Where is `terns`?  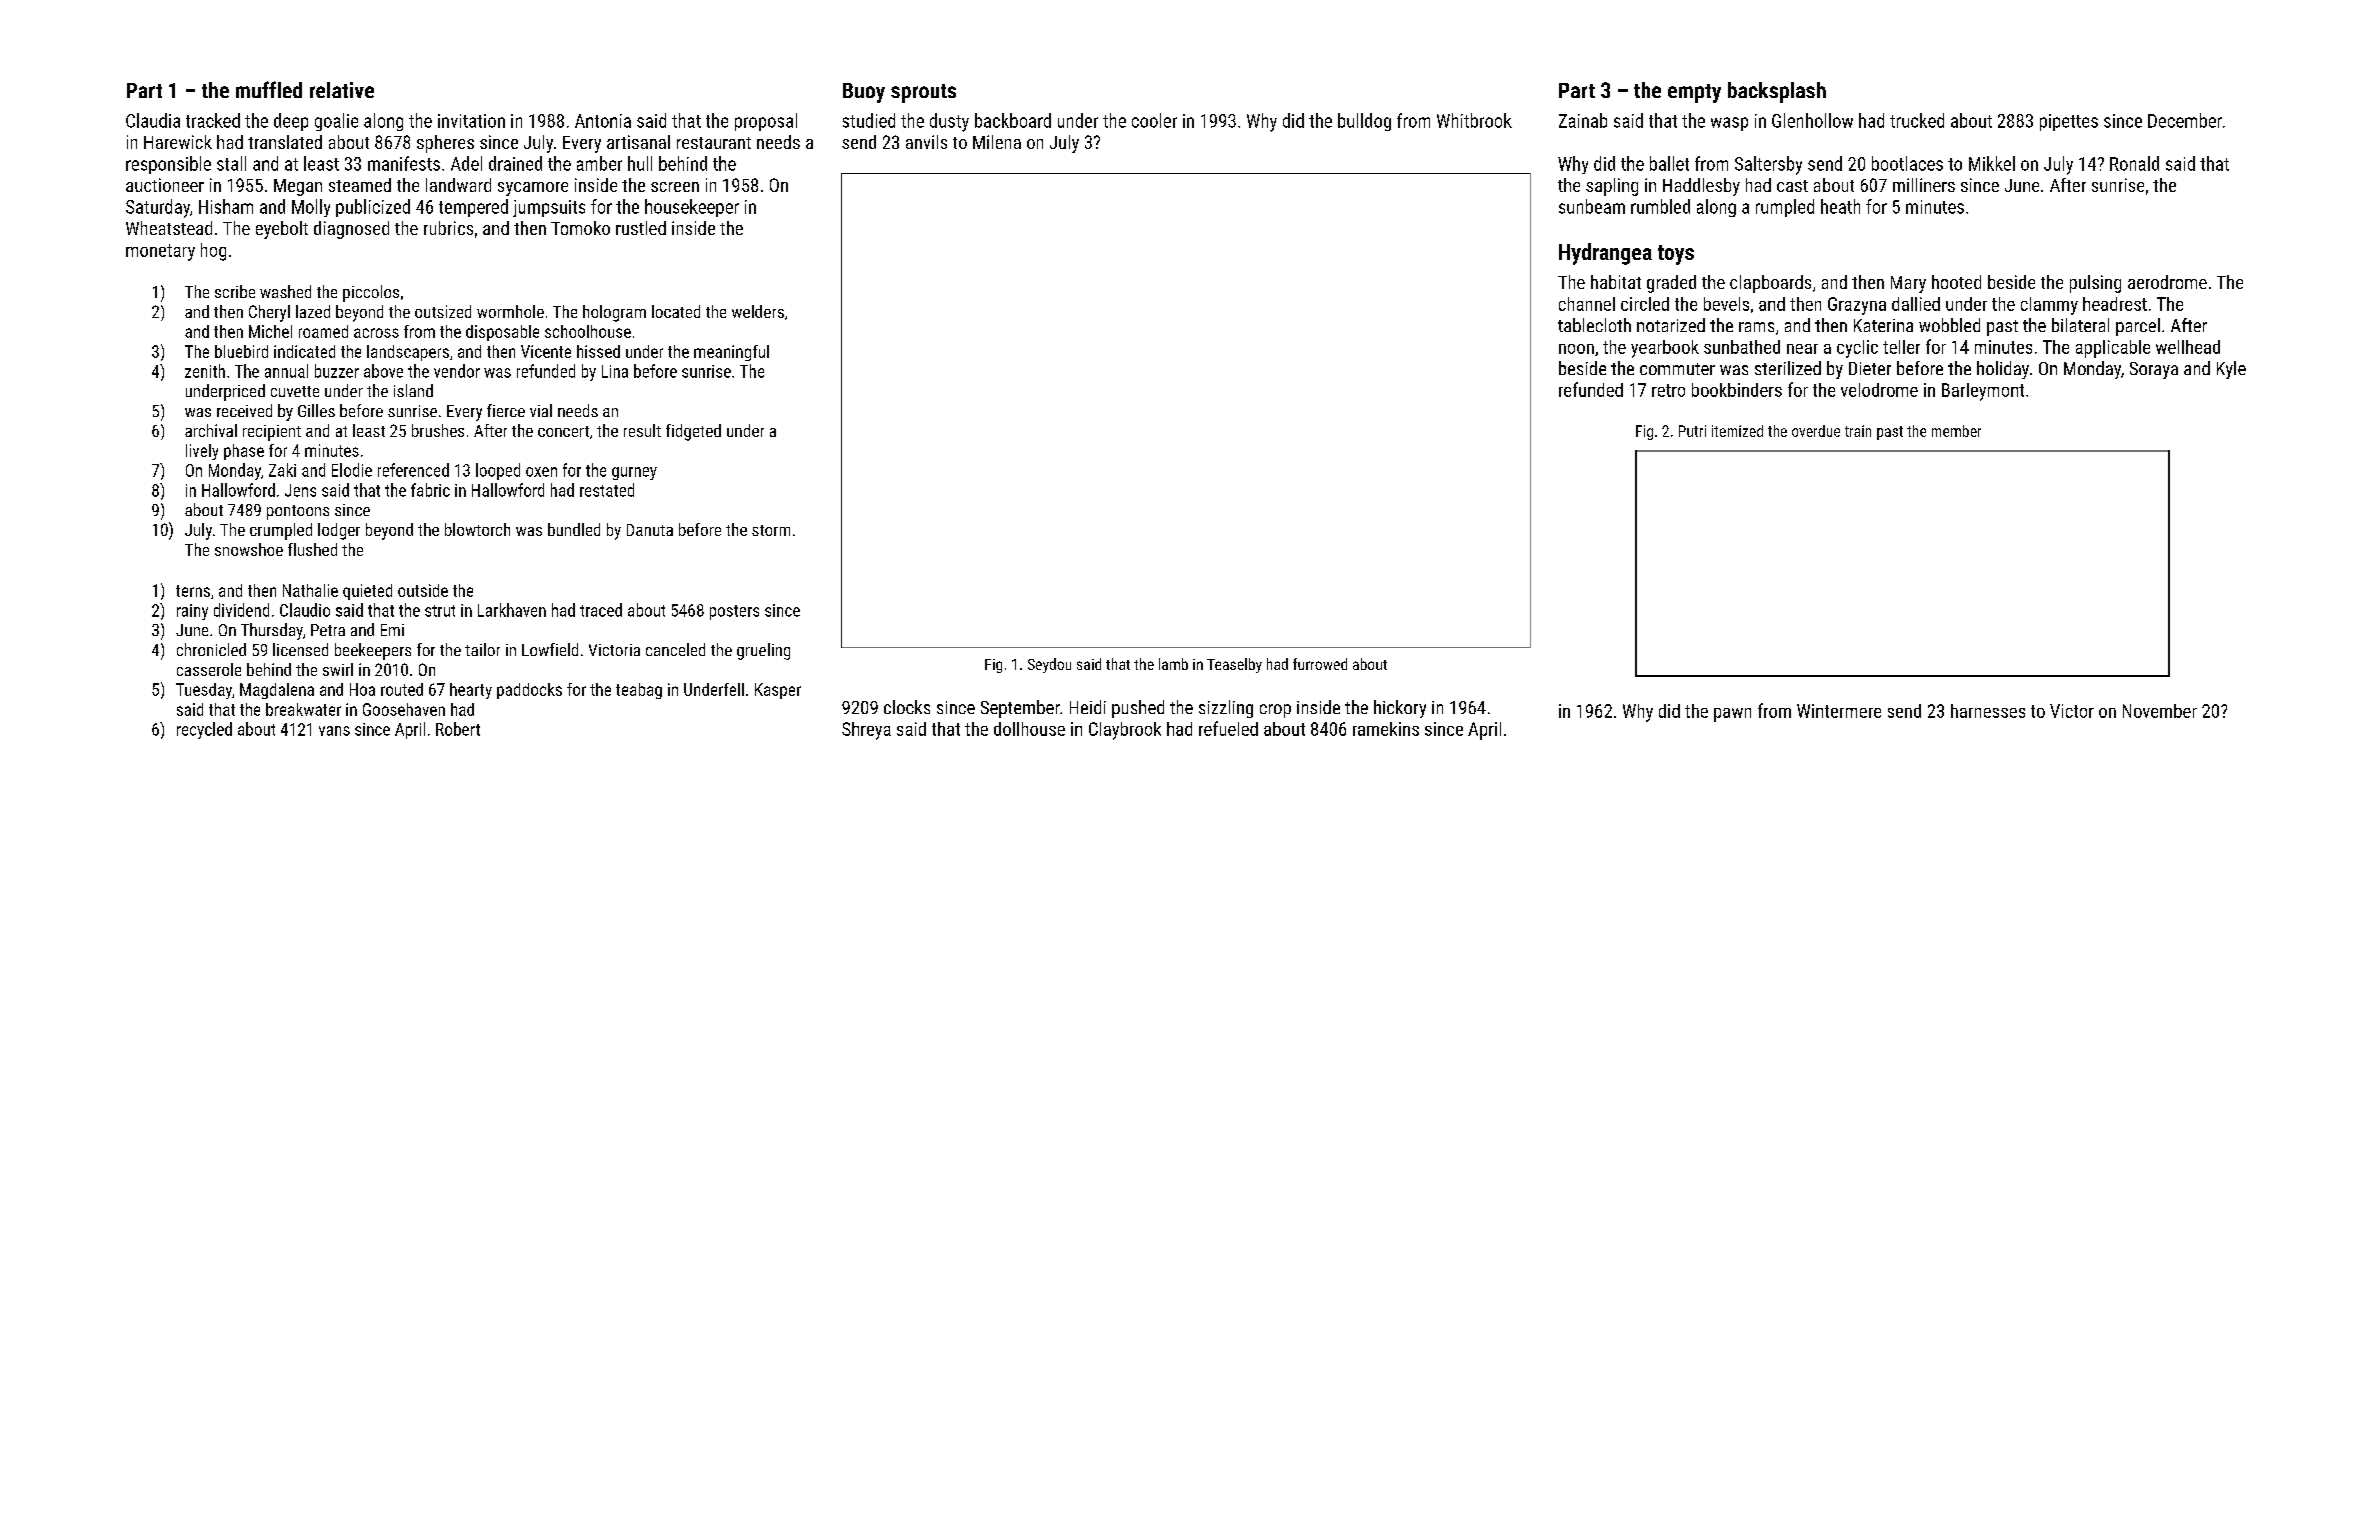
terns is located at coordinates (193, 591).
